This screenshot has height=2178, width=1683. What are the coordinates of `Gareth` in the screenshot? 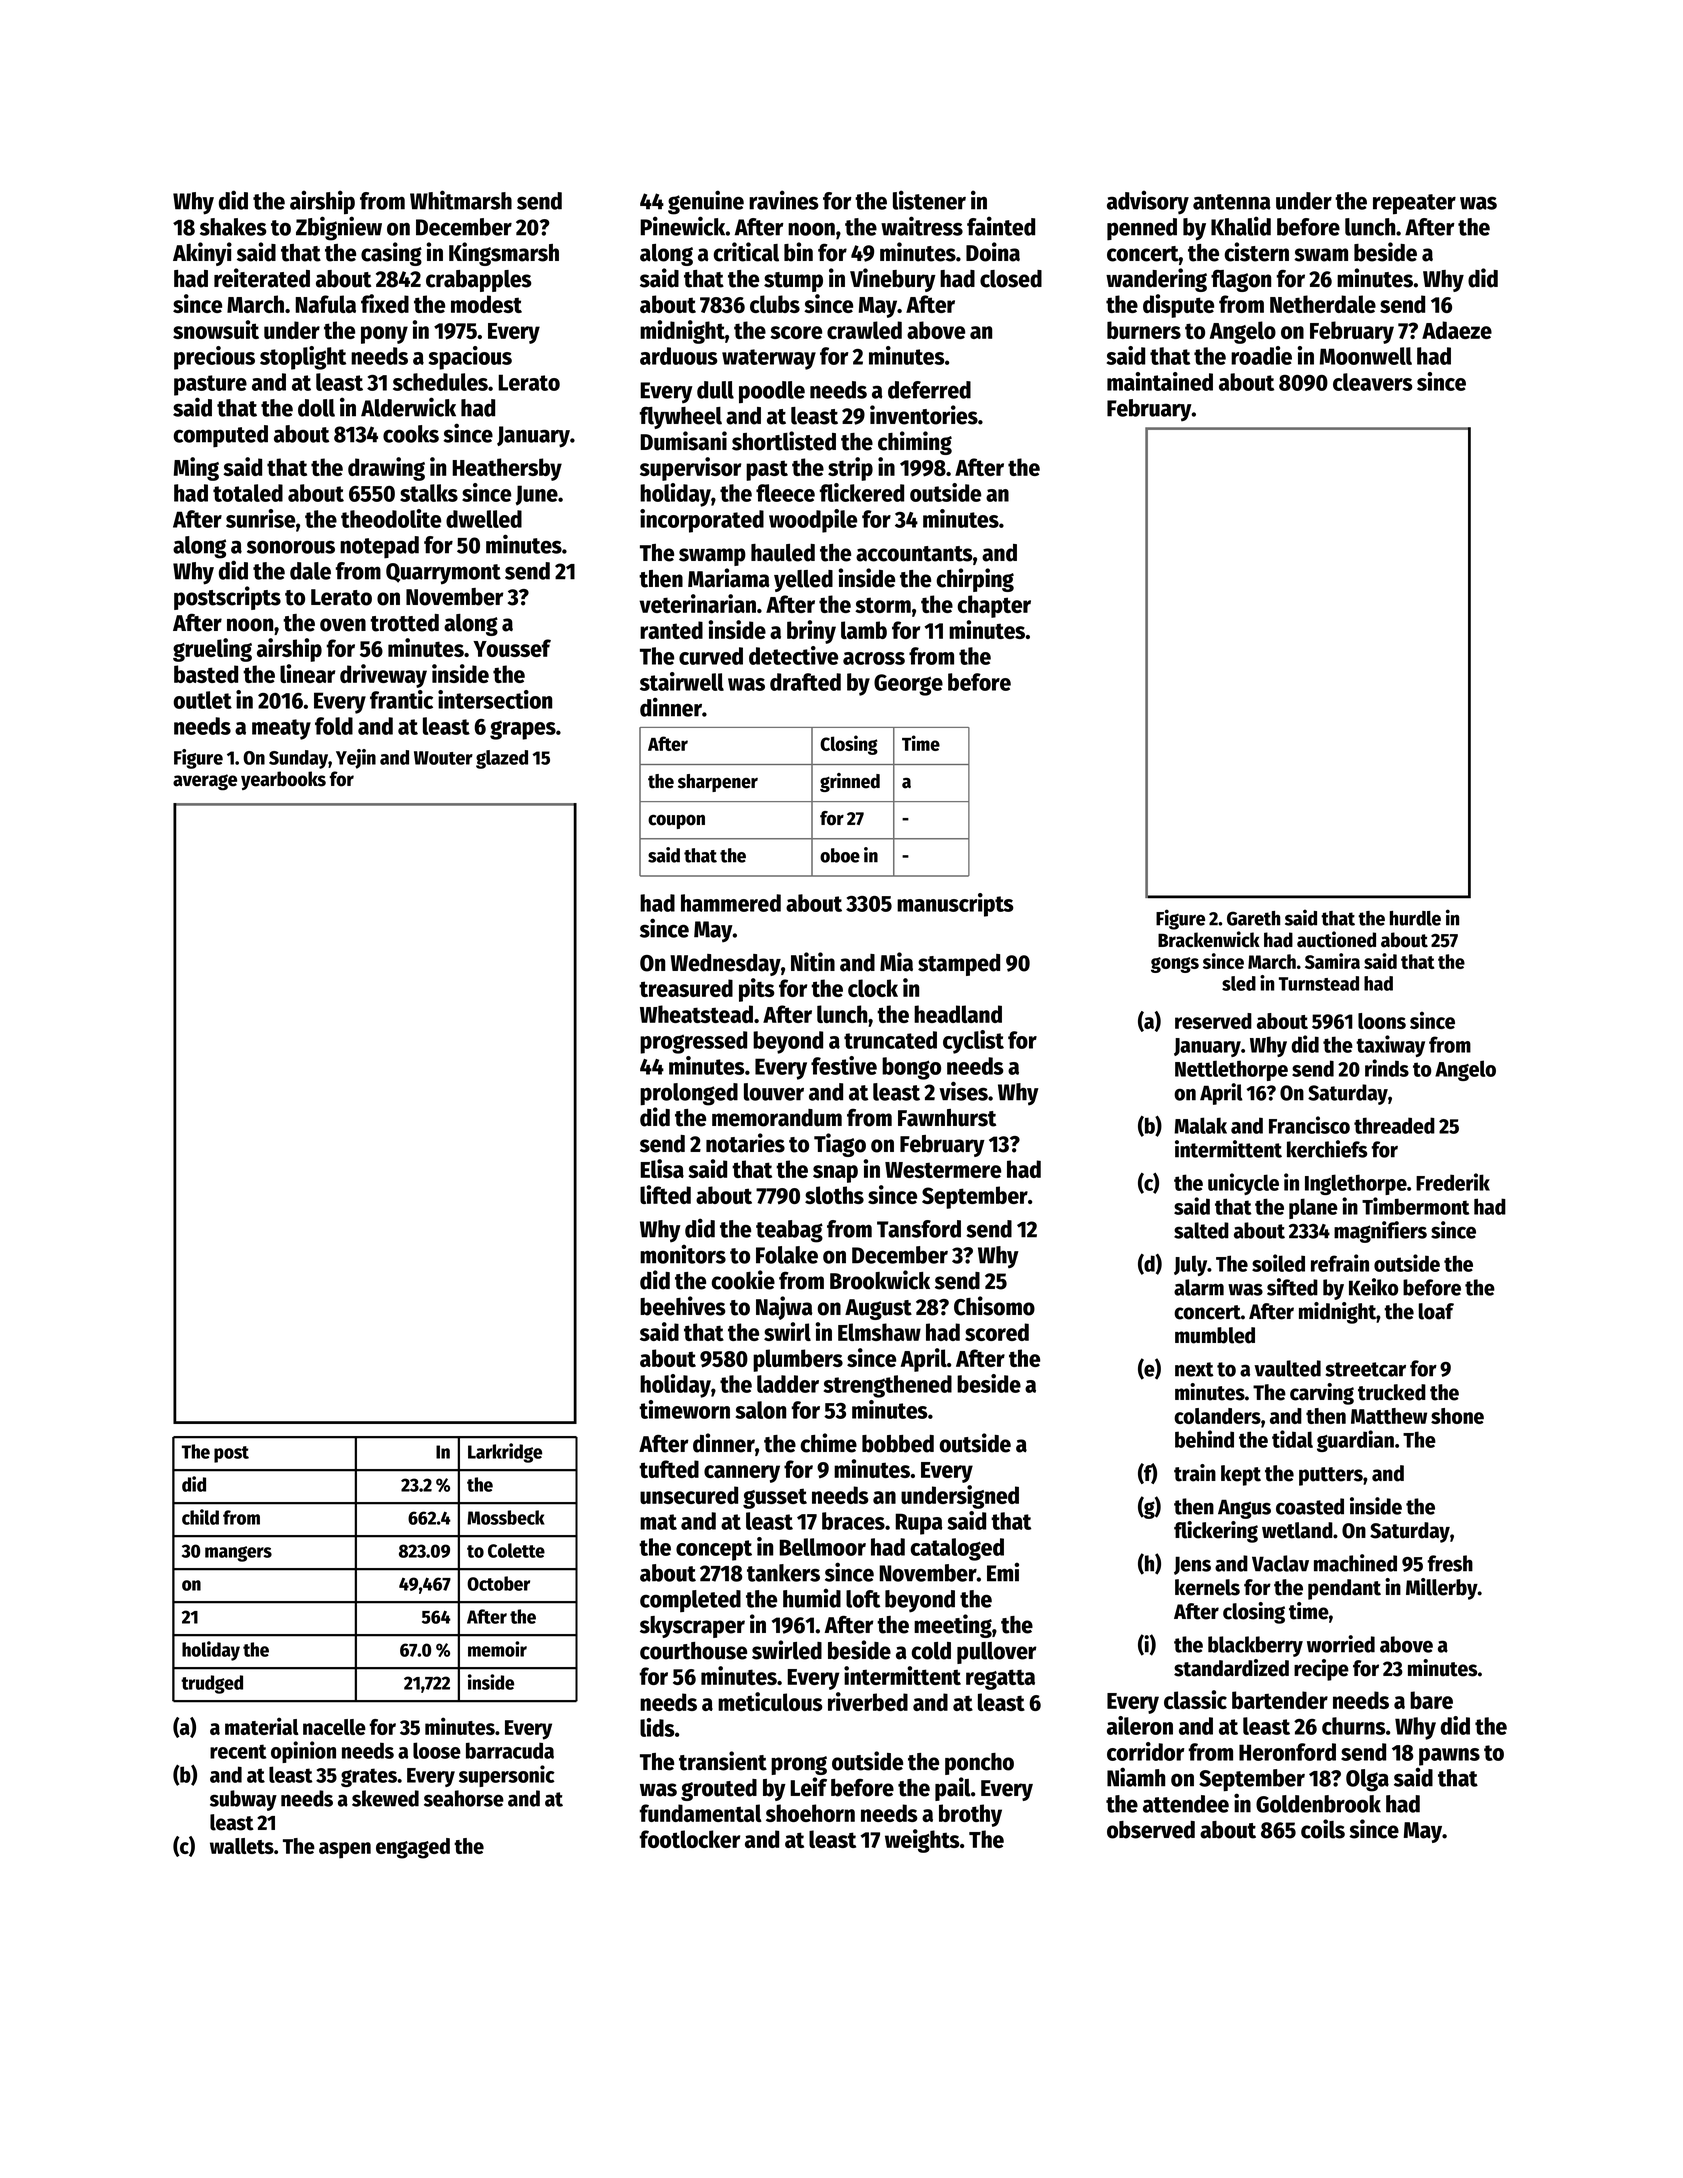 It's located at (1253, 918).
